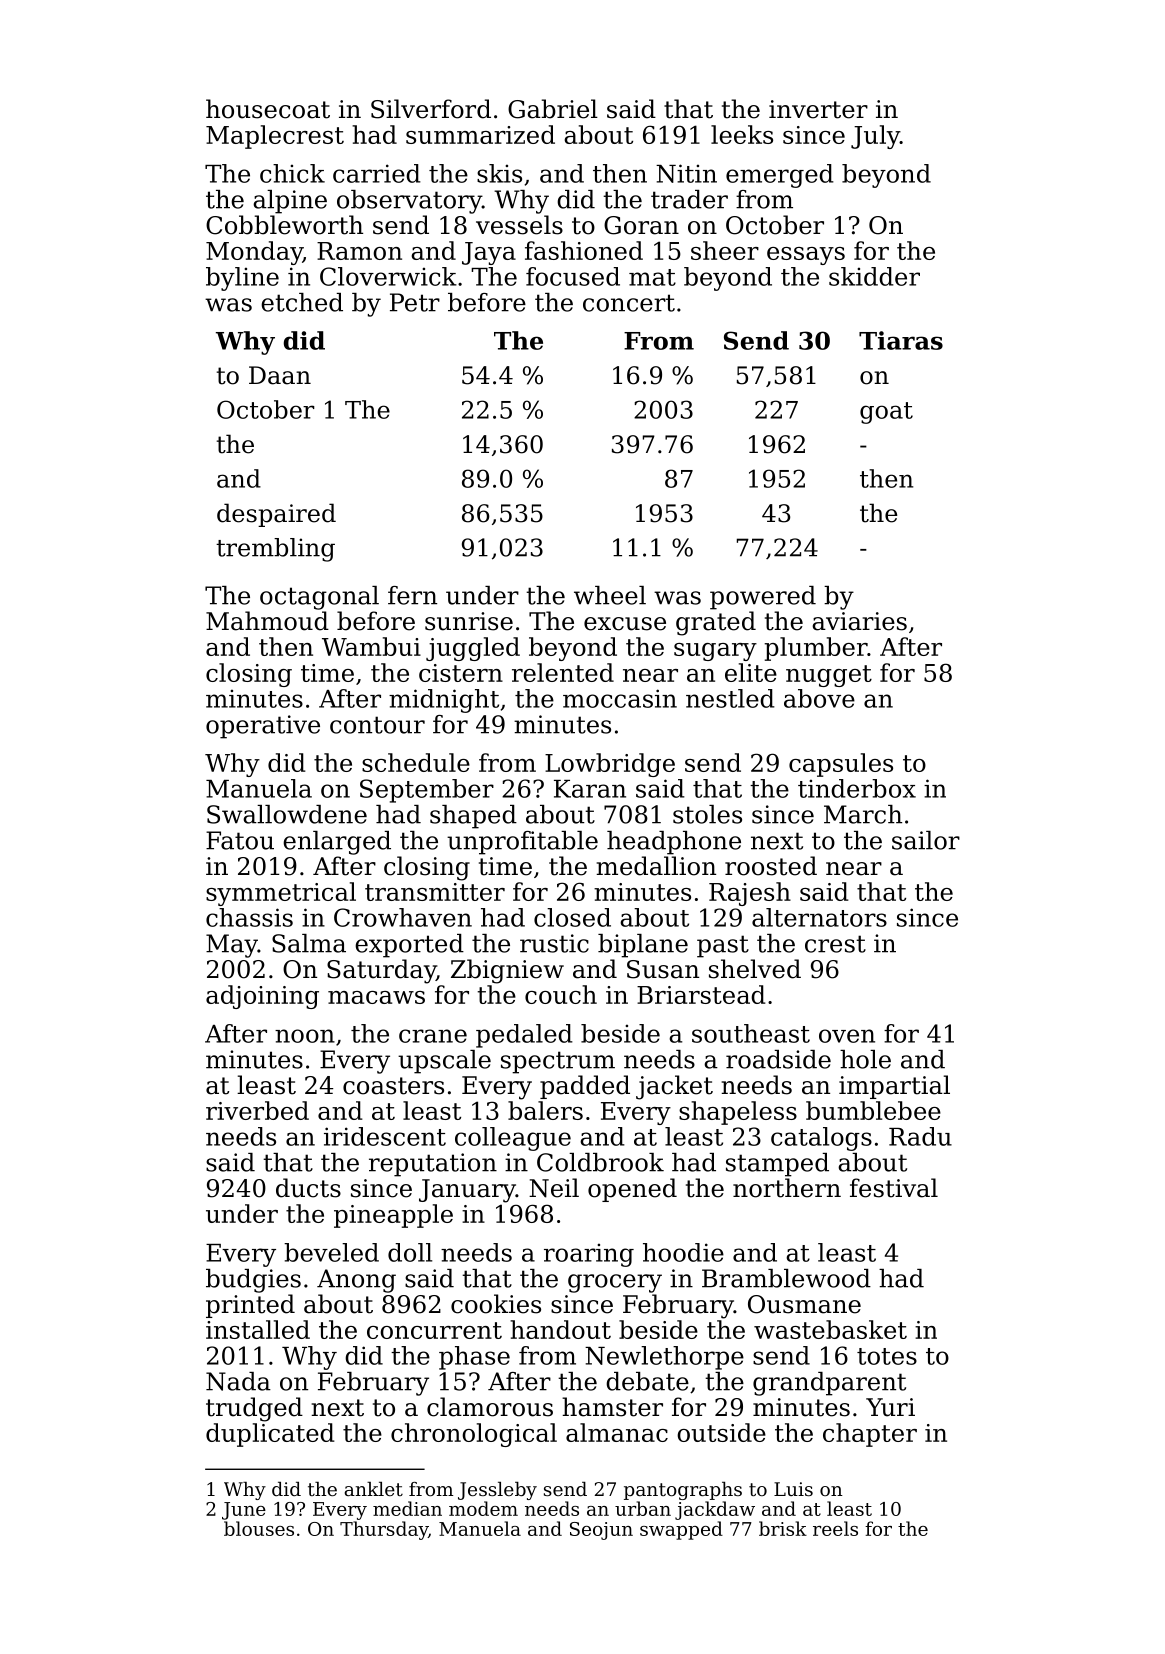 The width and height of the screenshot is (1165, 1654). I want to click on June, so click(244, 1511).
